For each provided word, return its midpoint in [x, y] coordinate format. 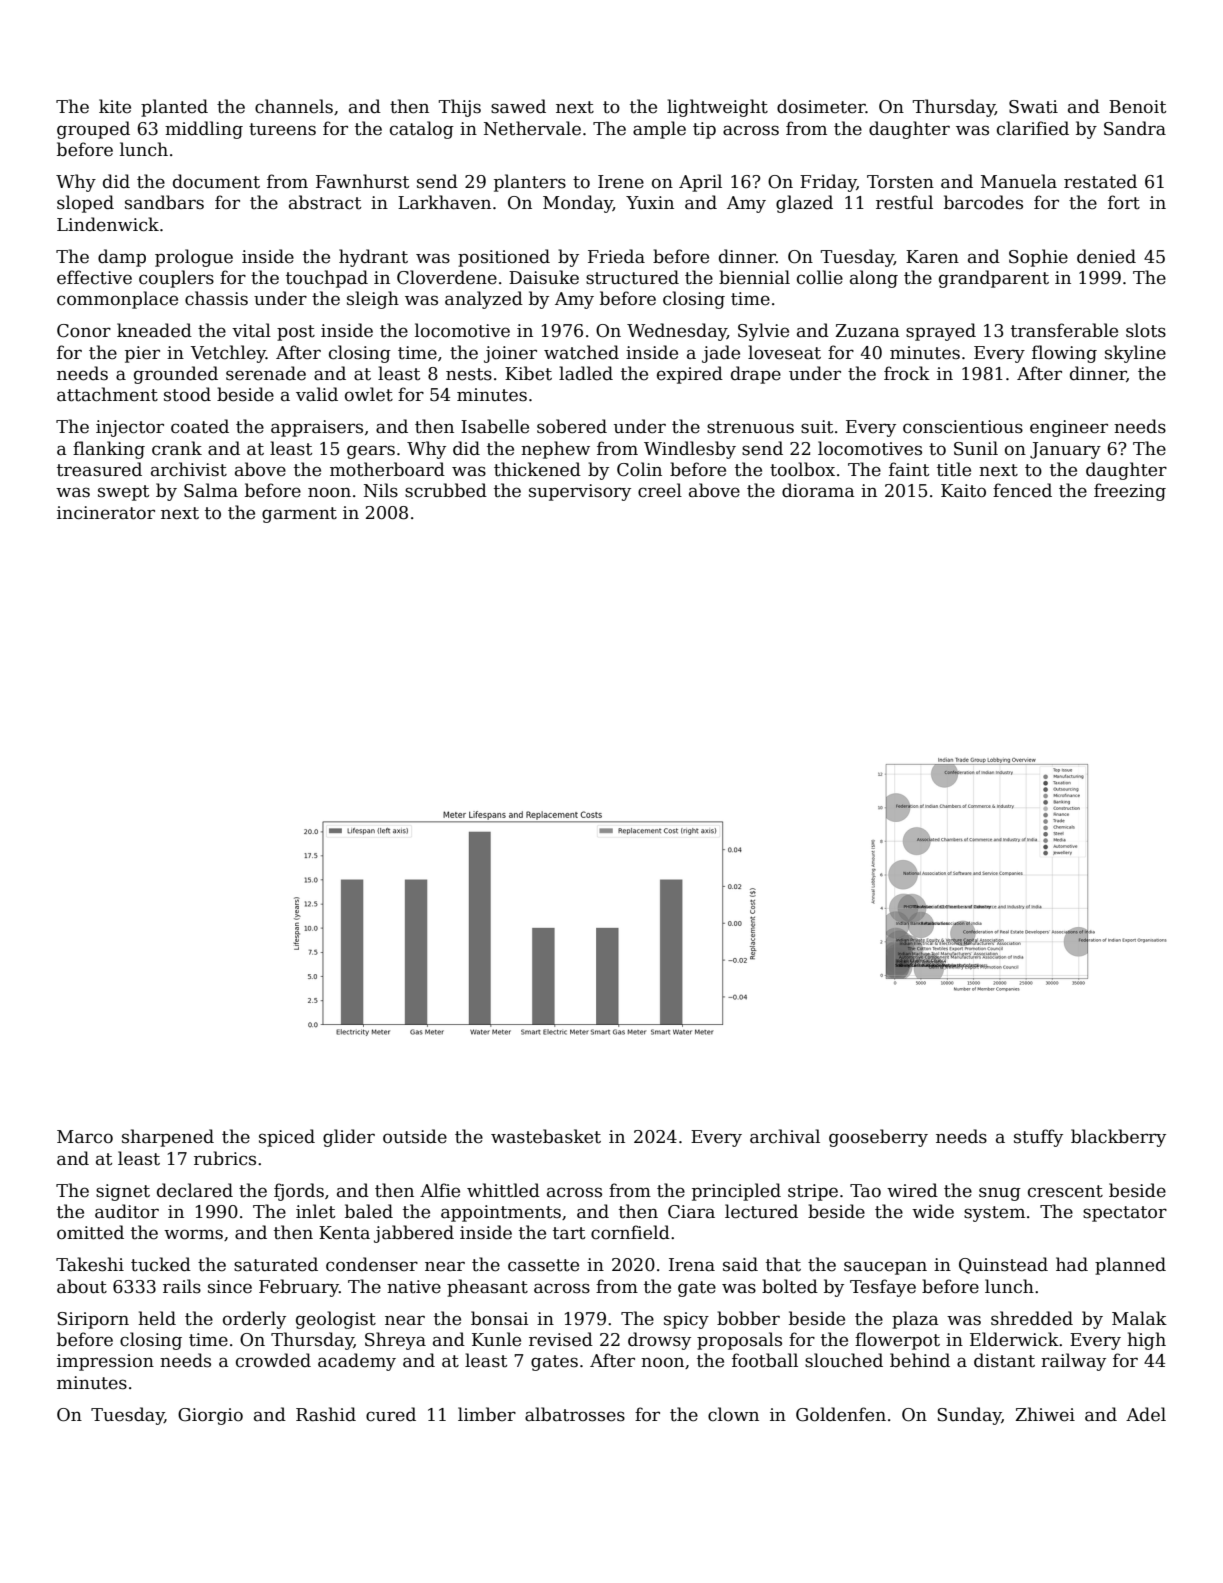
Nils [381, 490]
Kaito [963, 491]
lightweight [717, 108]
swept [123, 493]
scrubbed [446, 490]
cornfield [630, 1232]
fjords [299, 1192]
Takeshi [90, 1264]
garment [299, 515]
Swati [1033, 107]
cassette [543, 1265]
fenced [1022, 490]
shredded [1032, 1318]
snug [1000, 1194]
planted [174, 108]
